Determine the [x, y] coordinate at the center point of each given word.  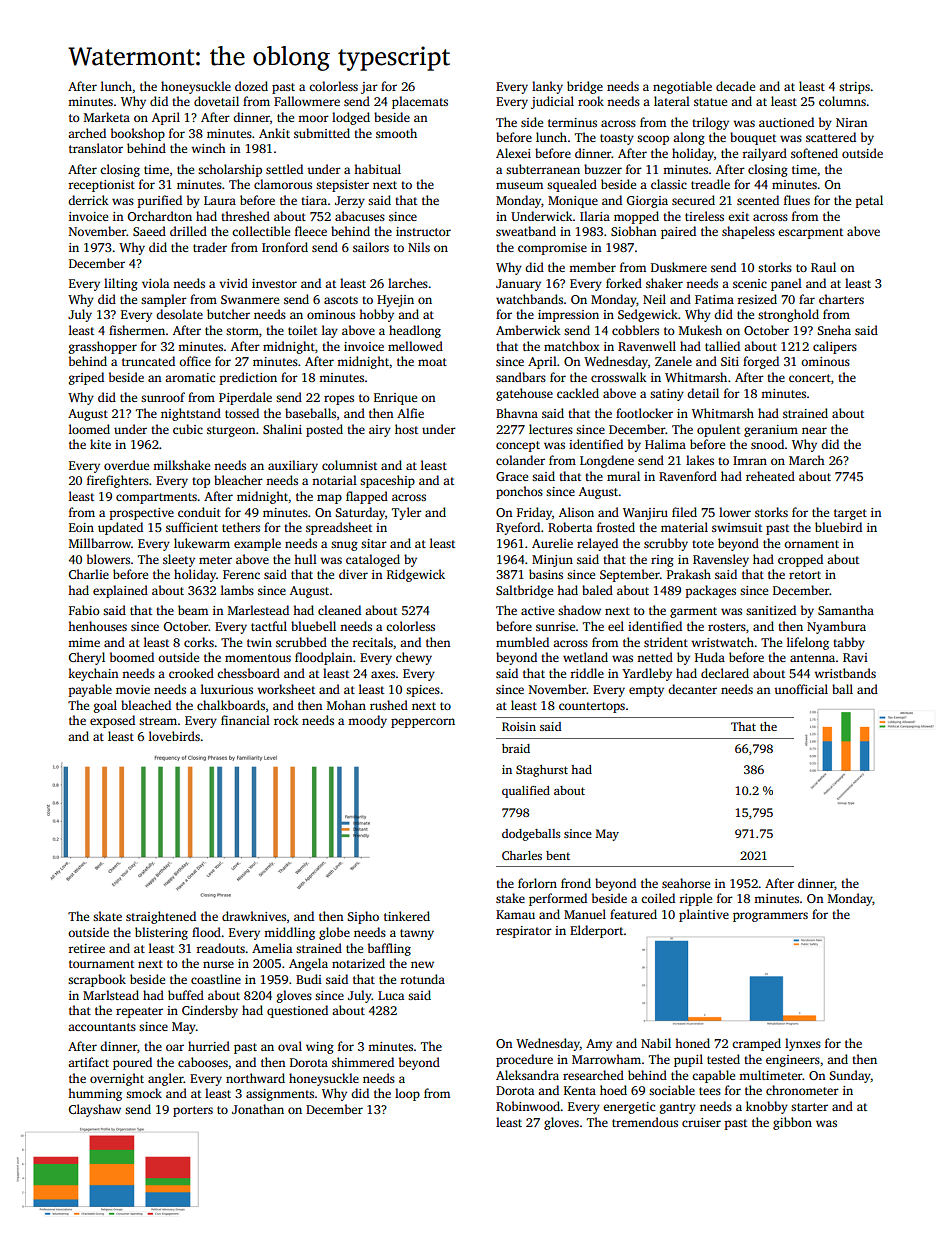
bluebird [838, 527]
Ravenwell [647, 346]
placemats [420, 102]
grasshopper [103, 347]
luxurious [227, 689]
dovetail [216, 101]
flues [797, 200]
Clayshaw [95, 1110]
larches [408, 283]
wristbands [845, 673]
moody [367, 721]
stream [158, 721]
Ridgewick [416, 575]
